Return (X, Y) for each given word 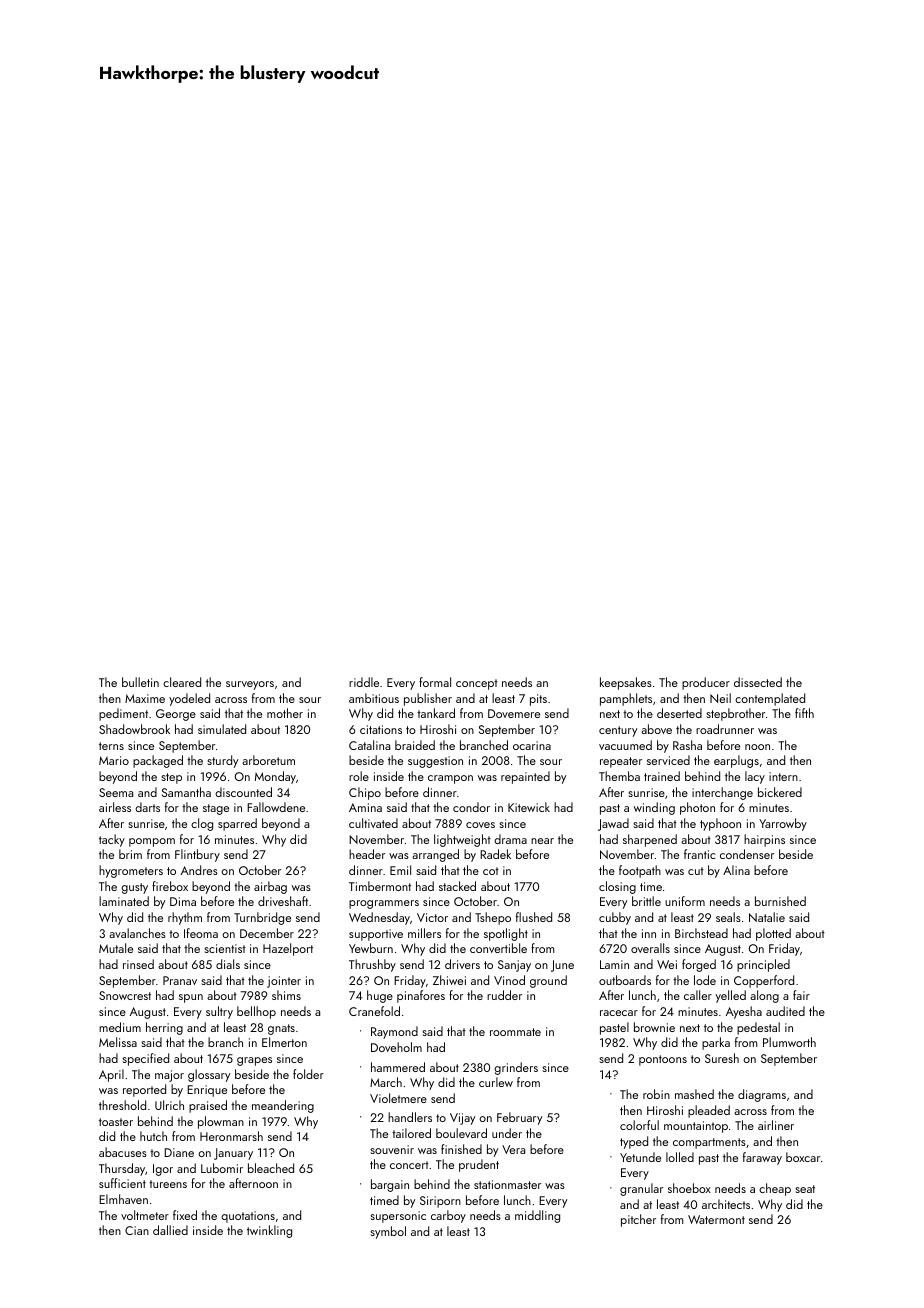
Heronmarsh (231, 1136)
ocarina (532, 745)
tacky (112, 840)
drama (510, 839)
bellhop (256, 1012)
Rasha (687, 745)
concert (409, 1165)
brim (130, 854)
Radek (495, 854)
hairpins (764, 840)
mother (285, 713)
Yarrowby (783, 824)
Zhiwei (449, 980)
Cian (137, 1230)
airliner (776, 1125)
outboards (625, 980)
